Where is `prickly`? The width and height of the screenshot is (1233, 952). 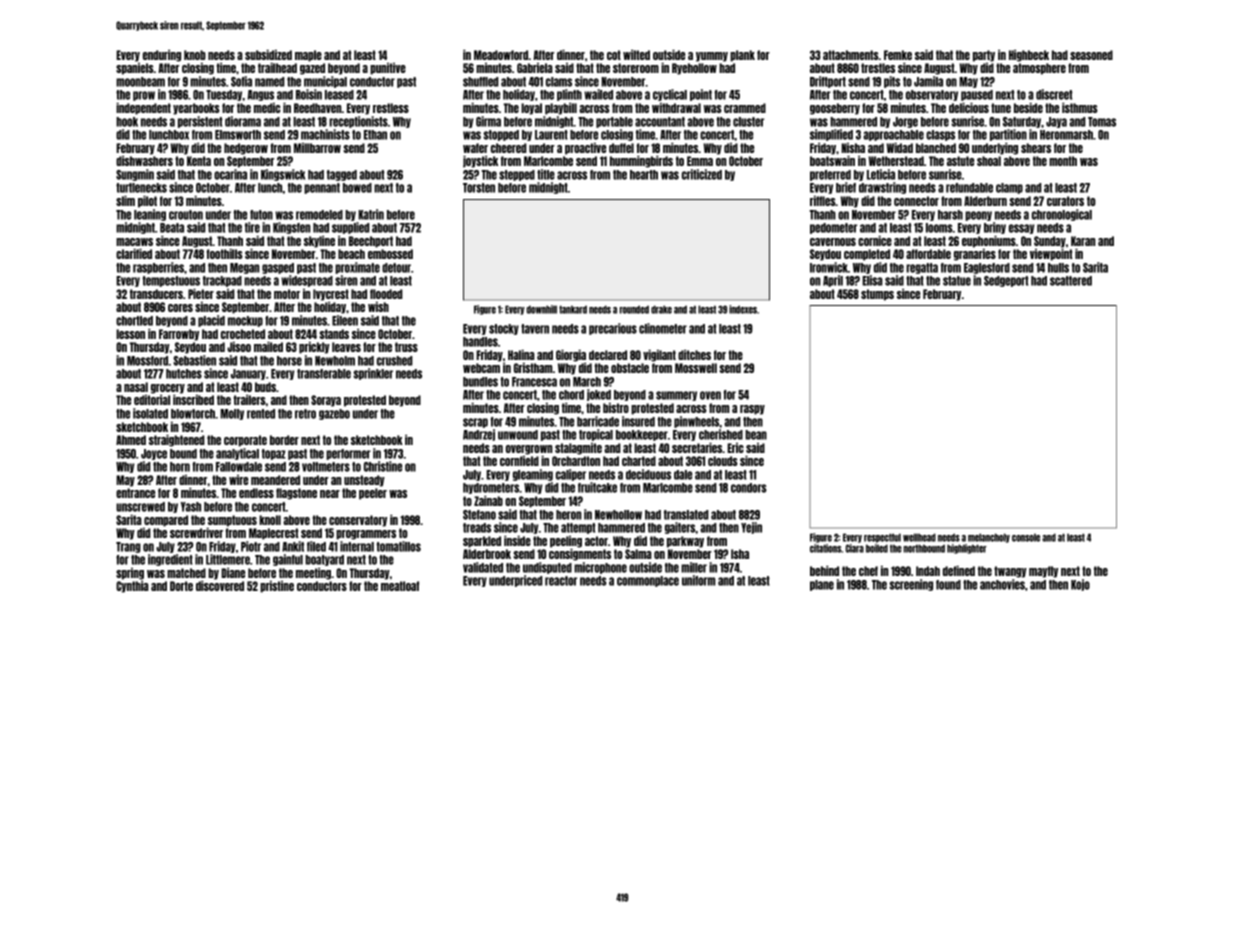
prickly is located at coordinates (314, 348).
